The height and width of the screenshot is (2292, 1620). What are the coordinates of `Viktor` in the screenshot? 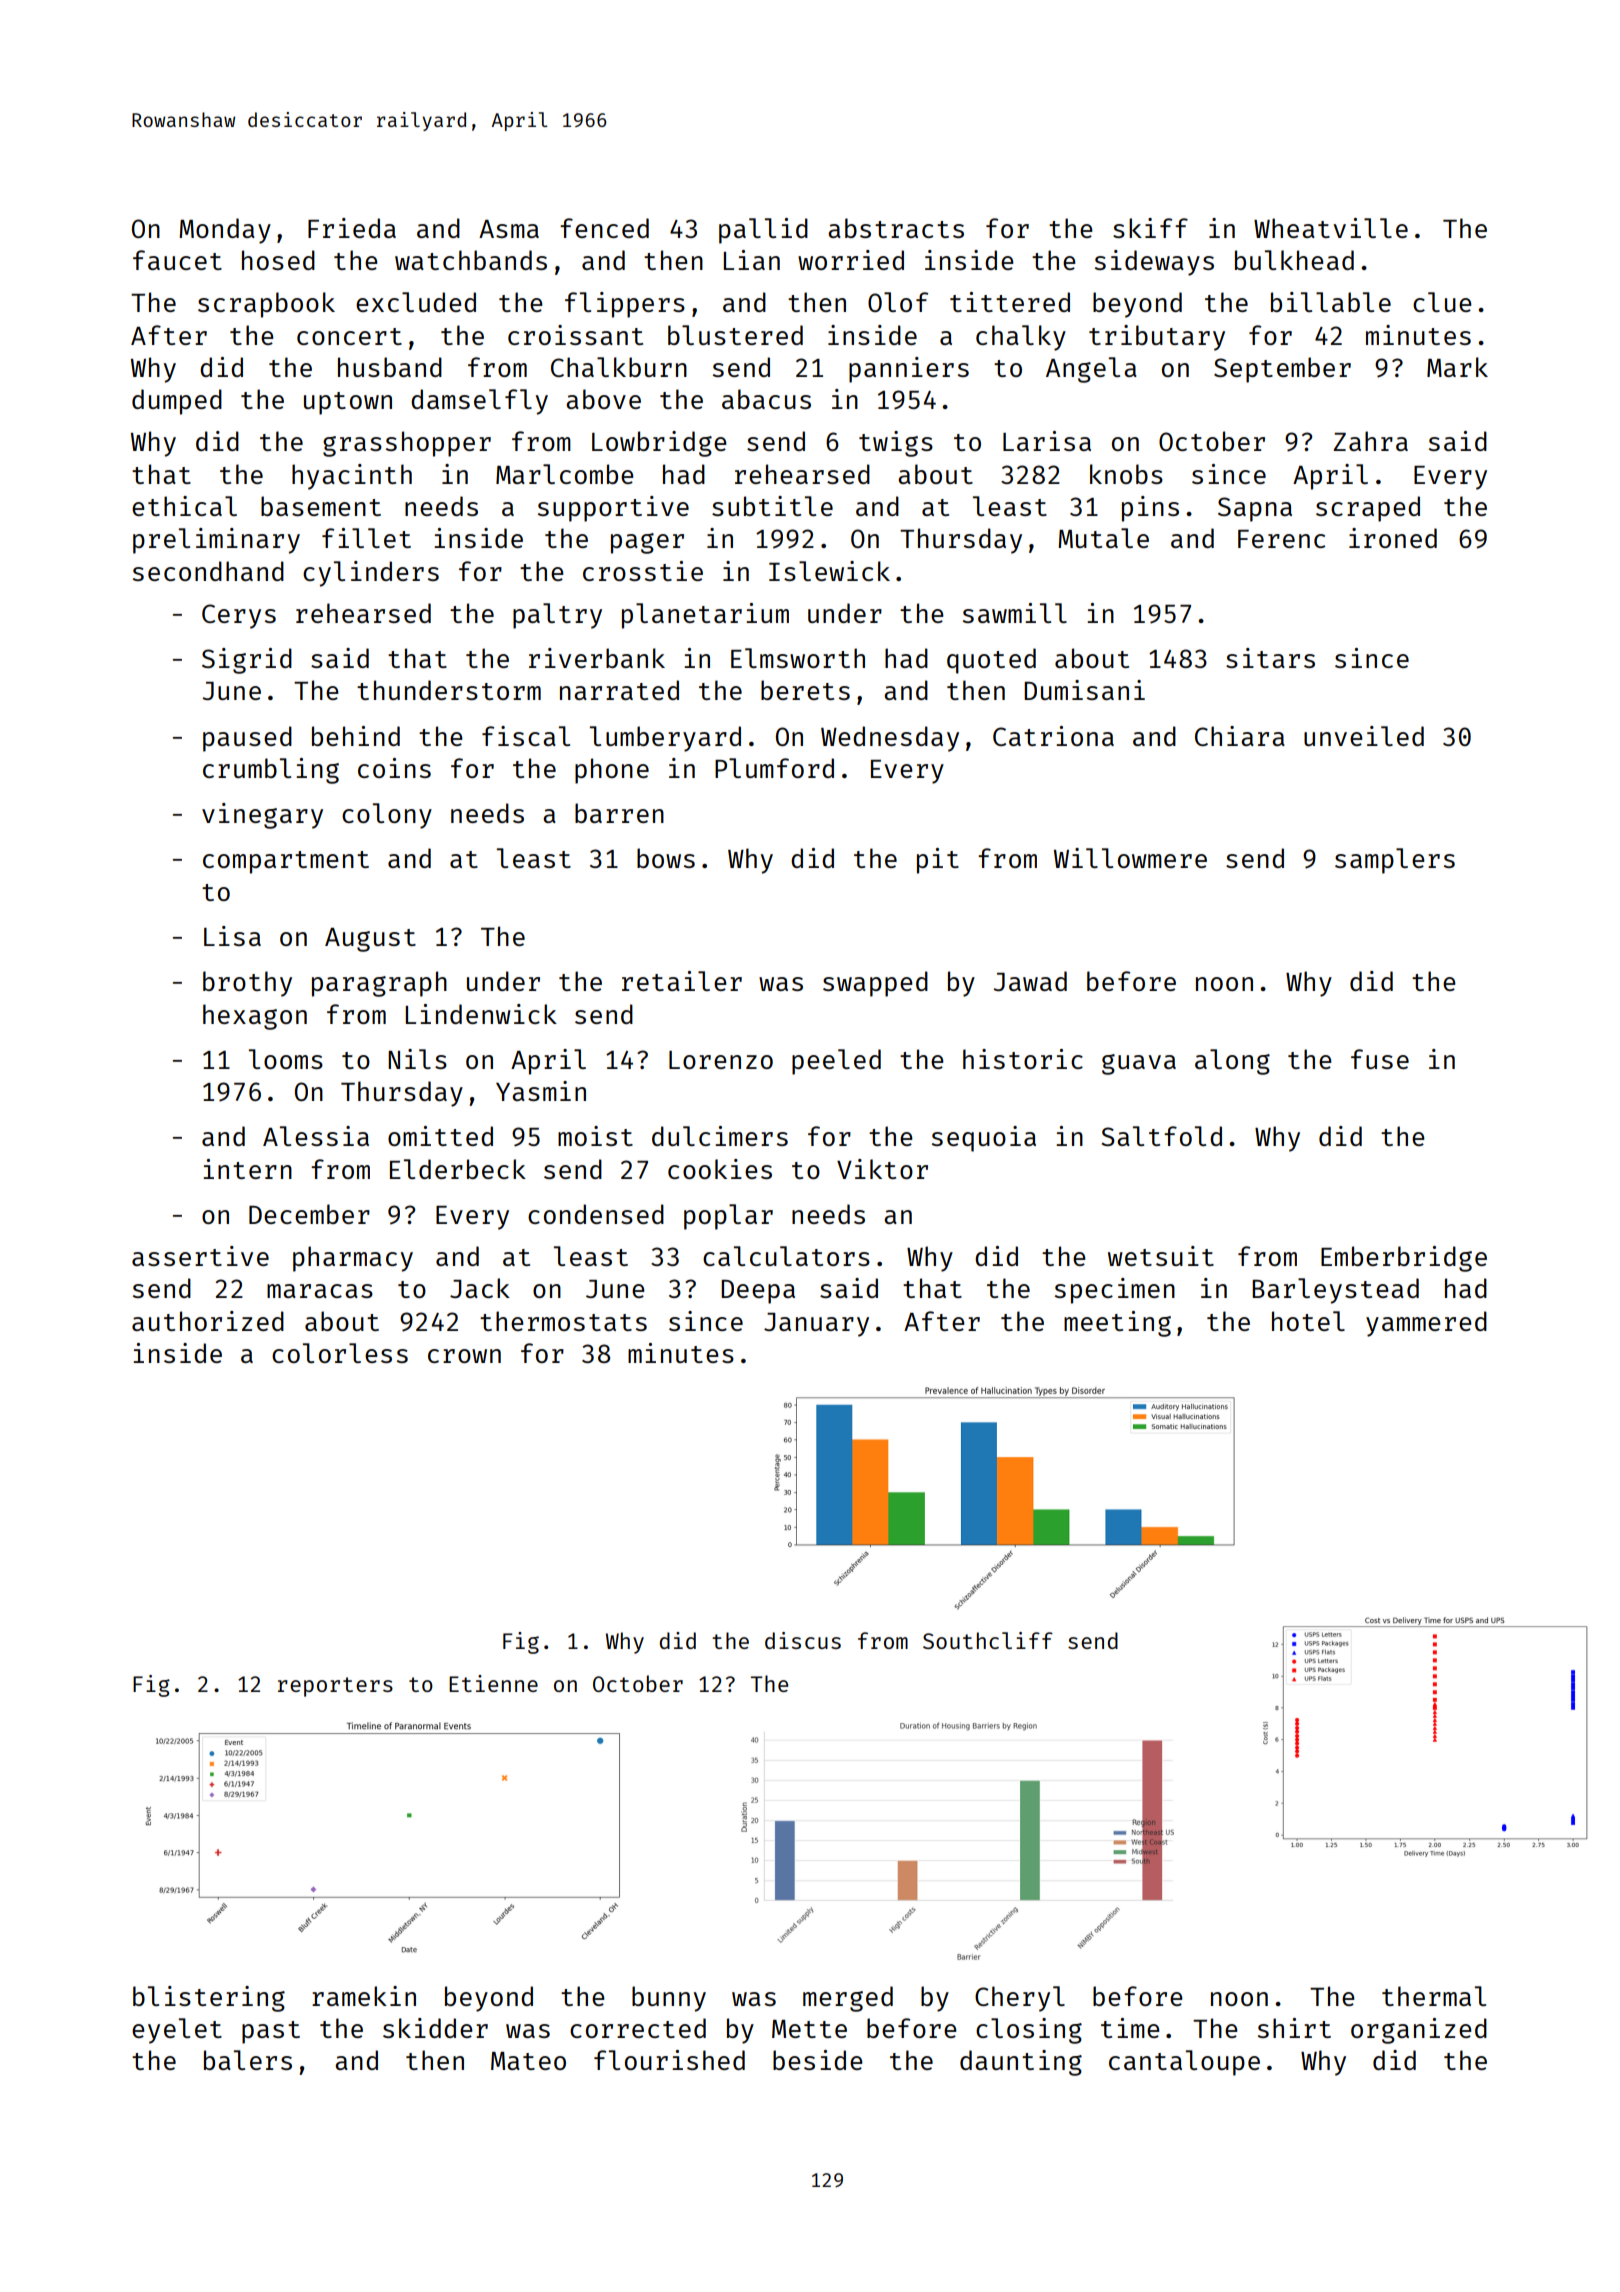 It's located at (882, 1169).
